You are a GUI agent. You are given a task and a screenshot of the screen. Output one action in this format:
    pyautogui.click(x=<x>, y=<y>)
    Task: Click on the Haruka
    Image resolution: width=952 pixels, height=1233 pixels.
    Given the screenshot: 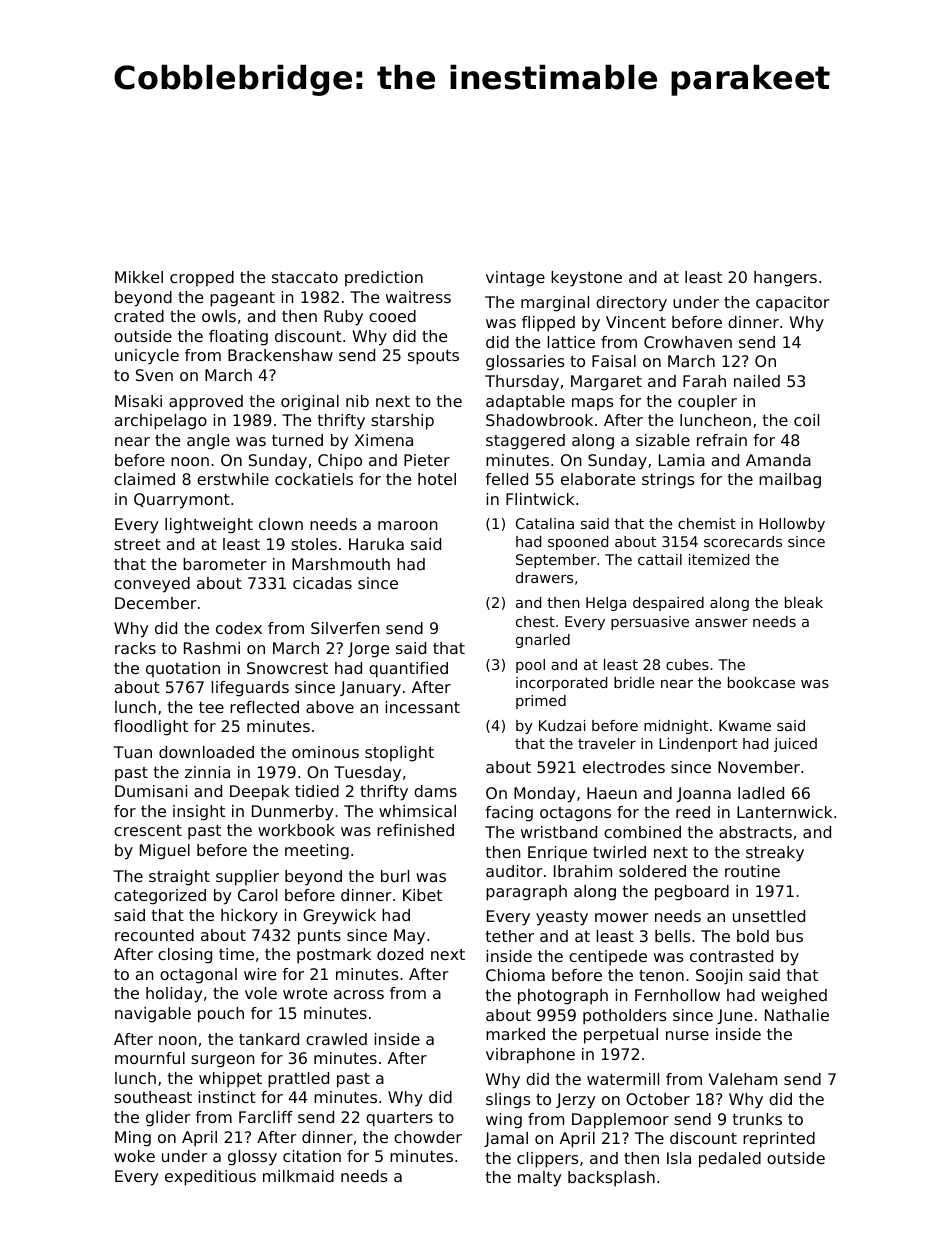 What is the action you would take?
    pyautogui.click(x=376, y=544)
